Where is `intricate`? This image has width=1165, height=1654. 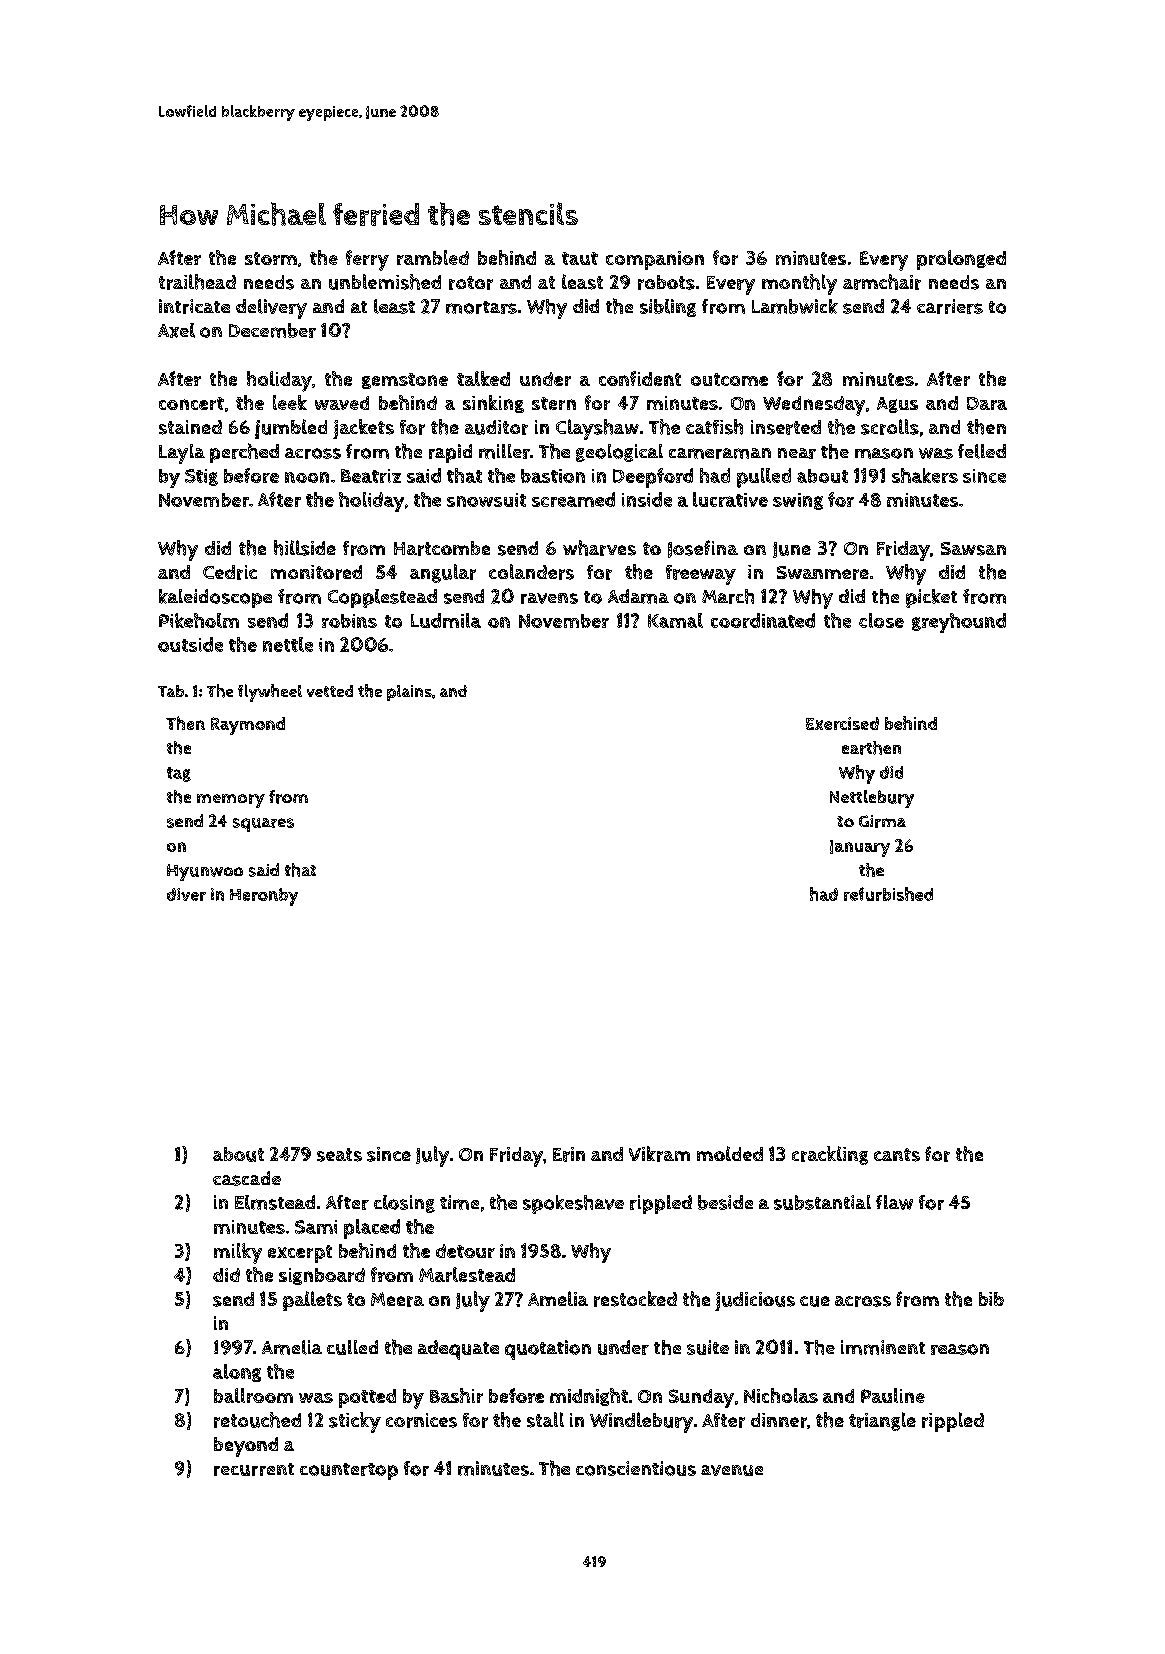 intricate is located at coordinates (194, 306).
